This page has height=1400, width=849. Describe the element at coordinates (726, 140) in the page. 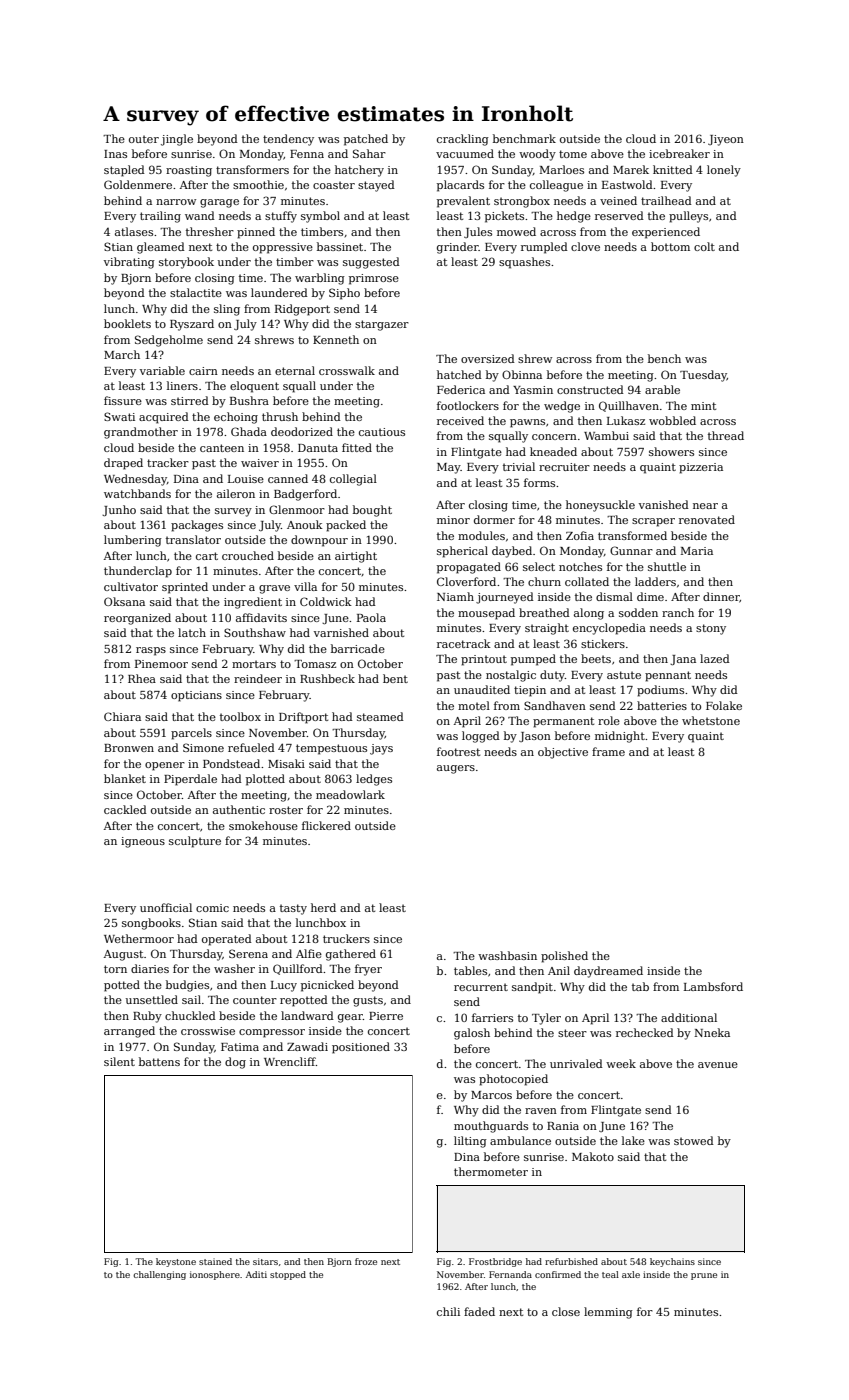

I see `Jiyeon` at that location.
